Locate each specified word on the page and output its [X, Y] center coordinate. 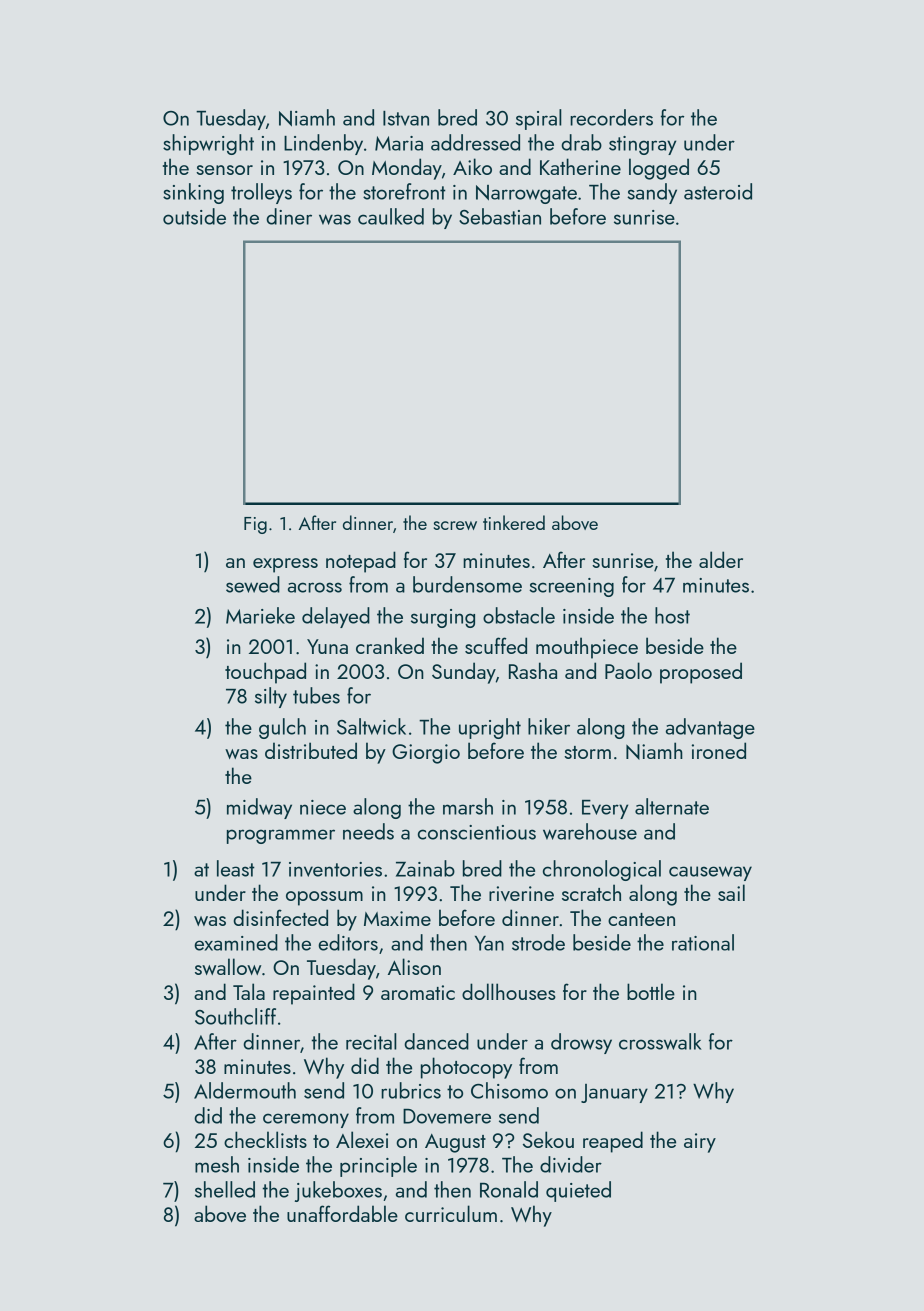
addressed [475, 142]
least [236, 868]
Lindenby [323, 144]
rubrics [411, 1090]
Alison [414, 966]
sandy [652, 193]
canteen [641, 919]
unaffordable [342, 1213]
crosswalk [660, 1041]
